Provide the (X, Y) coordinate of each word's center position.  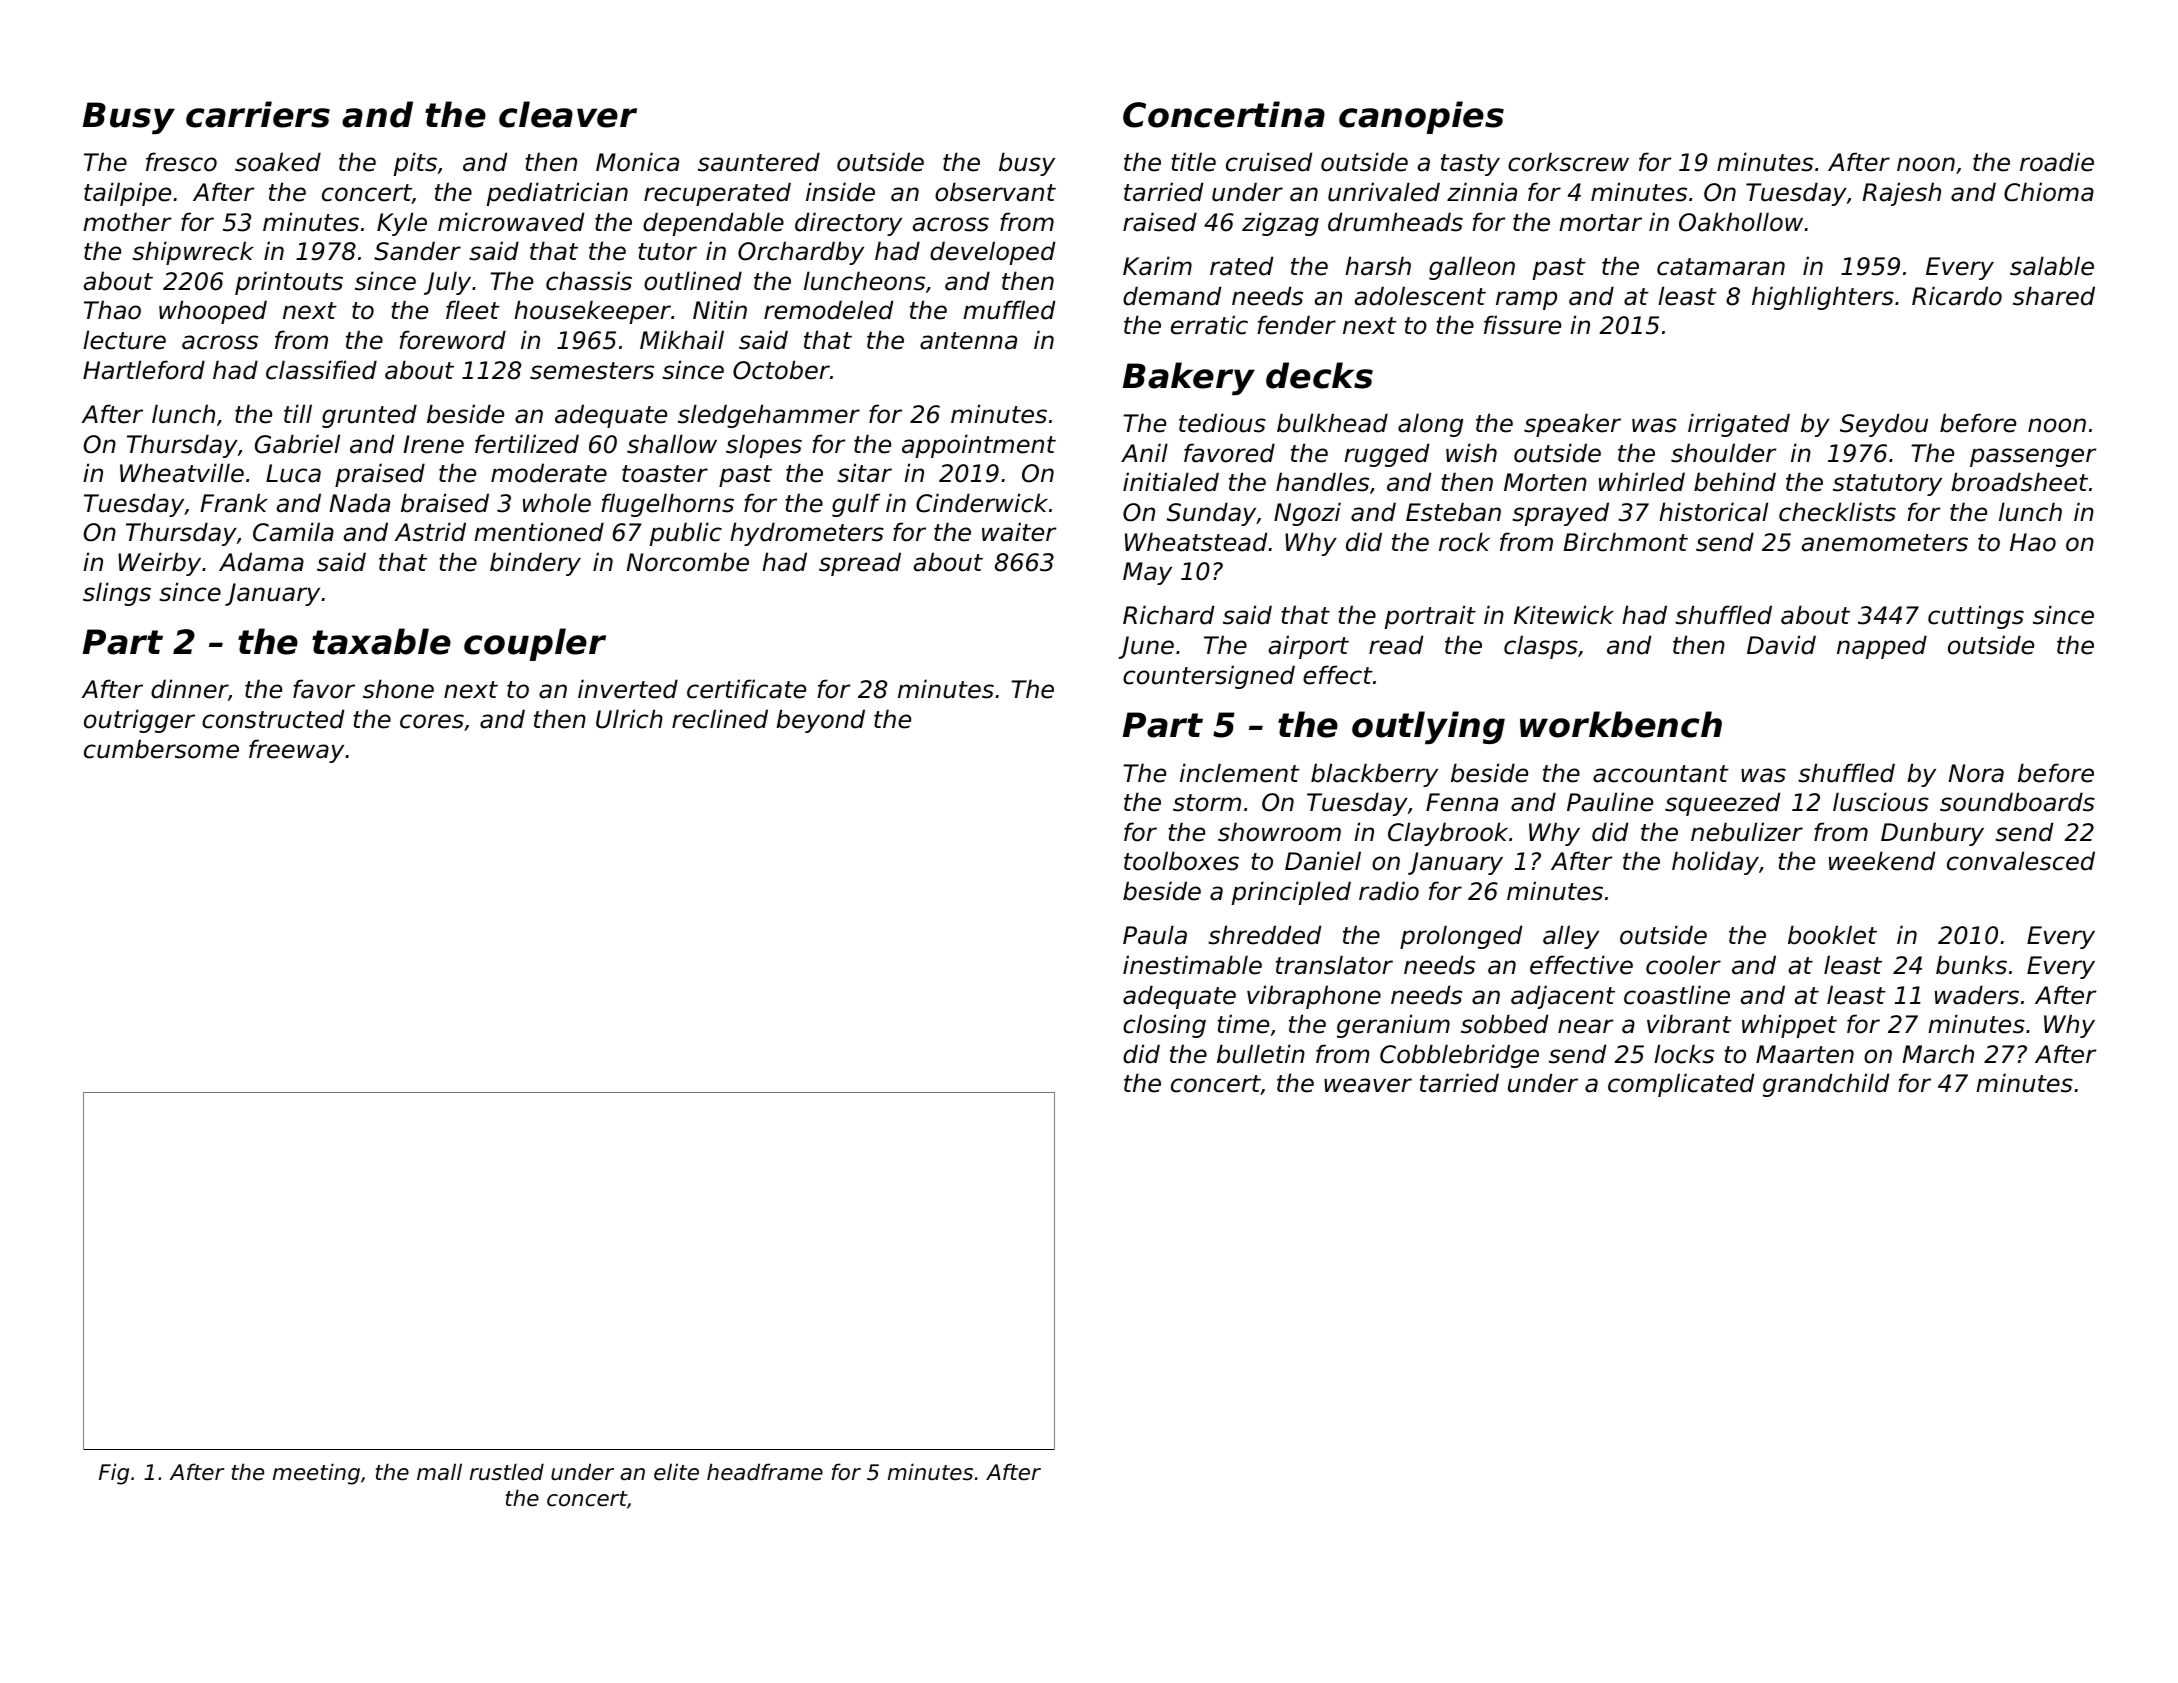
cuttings (1976, 617)
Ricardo (1957, 296)
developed (992, 253)
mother (127, 222)
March (1938, 1054)
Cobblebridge (1459, 1056)
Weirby (159, 564)
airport (1309, 647)
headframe (765, 1472)
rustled (507, 1472)
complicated (1681, 1085)
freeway (296, 751)
